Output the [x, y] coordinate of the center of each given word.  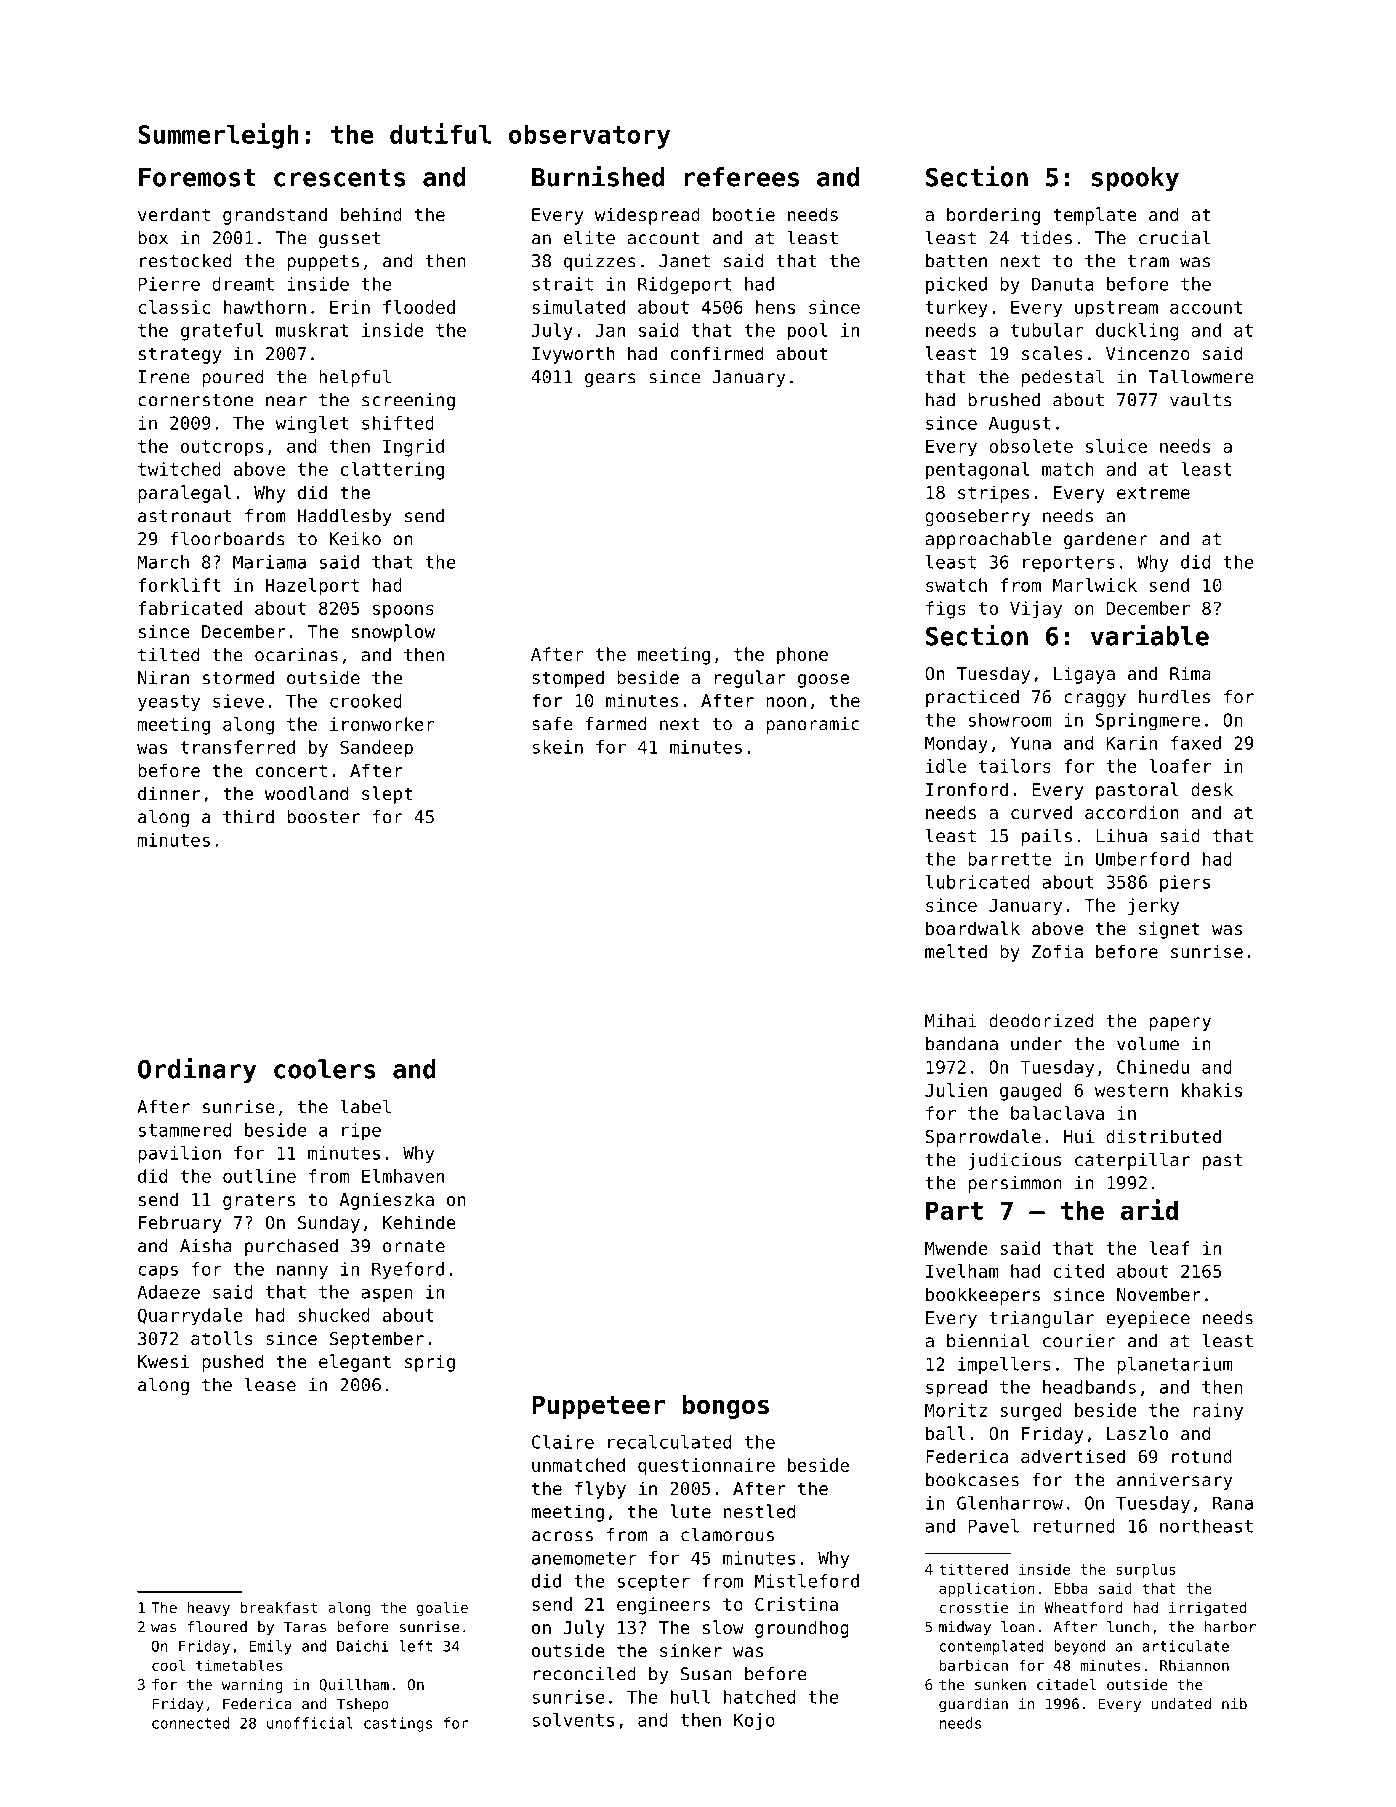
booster [323, 817]
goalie [442, 1609]
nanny [302, 1272]
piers [1185, 883]
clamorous [727, 1534]
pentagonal [977, 471]
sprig [430, 1363]
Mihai [951, 1021]
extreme [1153, 492]
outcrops [222, 448]
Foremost [197, 177]
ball [946, 1433]
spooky [1135, 179]
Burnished [598, 176]
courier [1079, 1341]
